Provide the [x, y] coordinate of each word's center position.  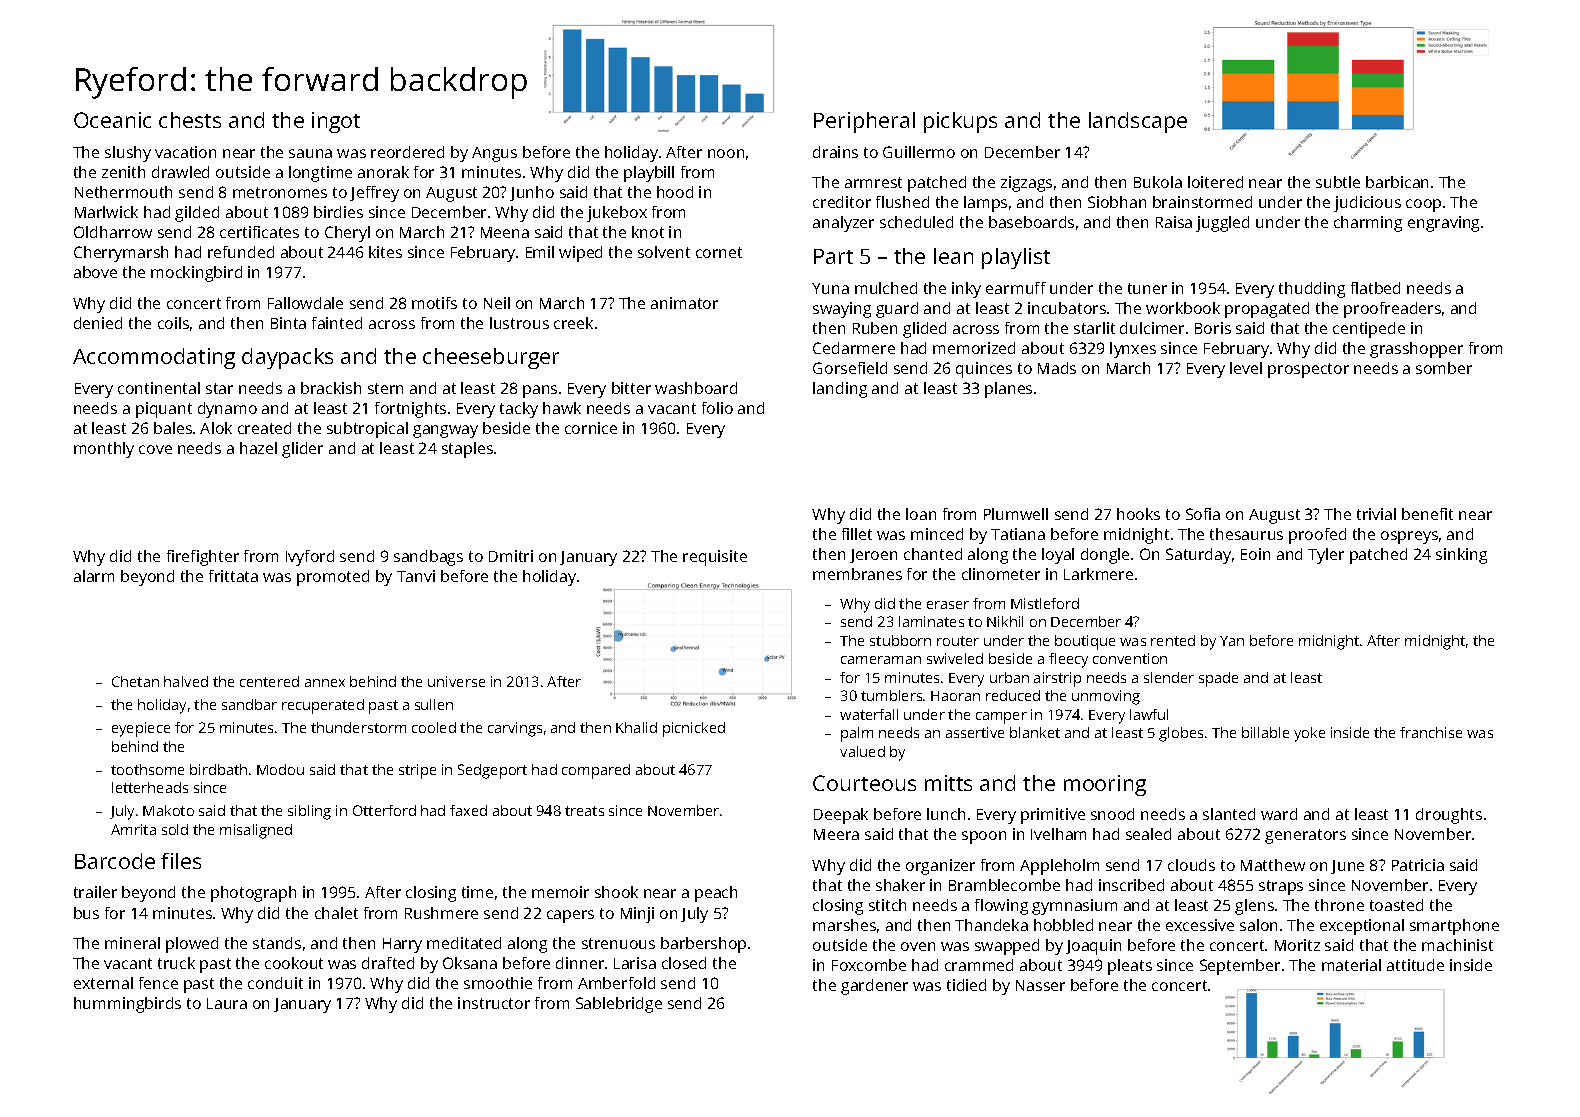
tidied [966, 985]
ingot [336, 122]
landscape [1138, 122]
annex [325, 683]
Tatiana [1018, 534]
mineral [132, 943]
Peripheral [864, 122]
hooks [1138, 514]
